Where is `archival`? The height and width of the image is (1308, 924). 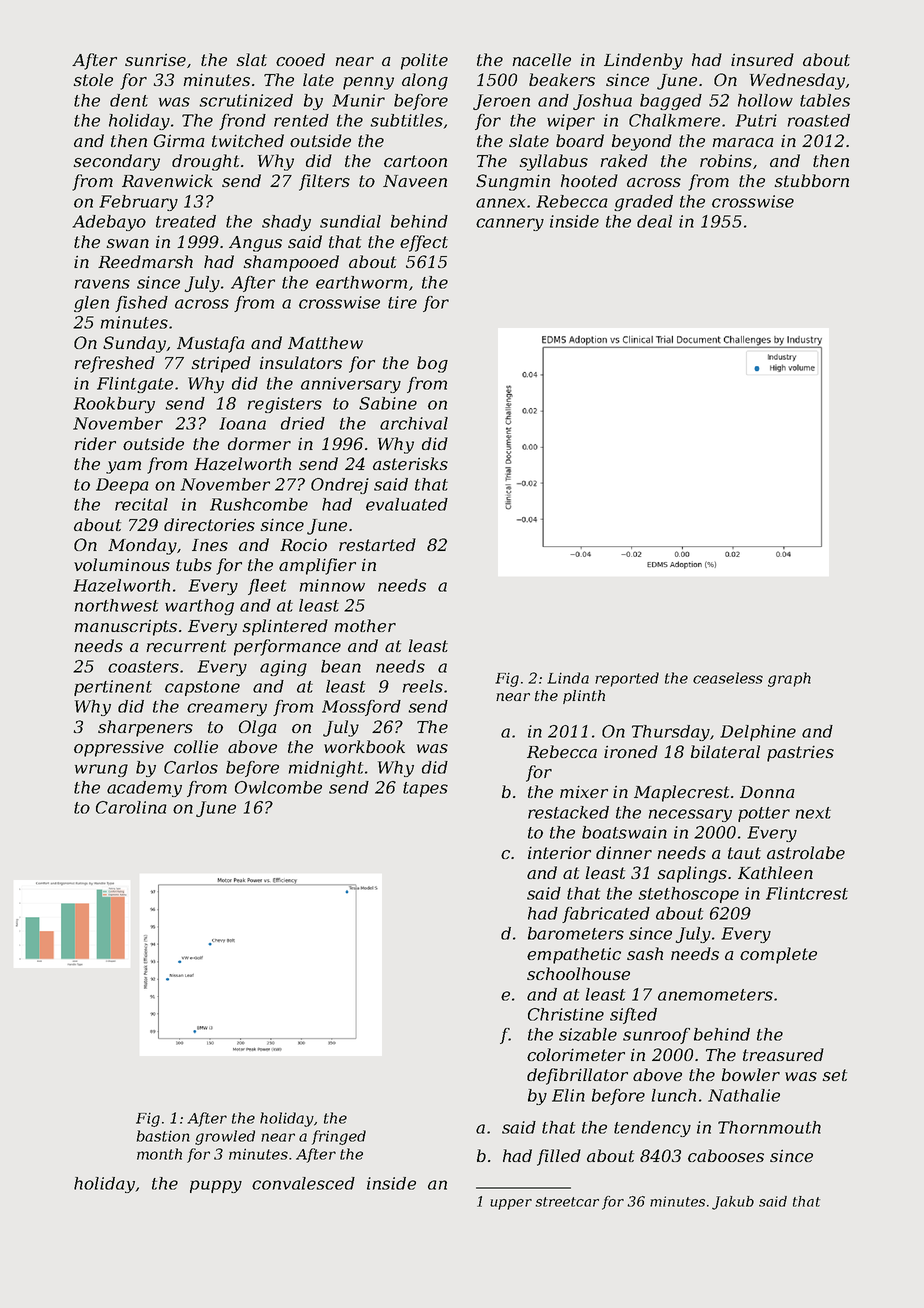 archival is located at coordinates (414, 423).
